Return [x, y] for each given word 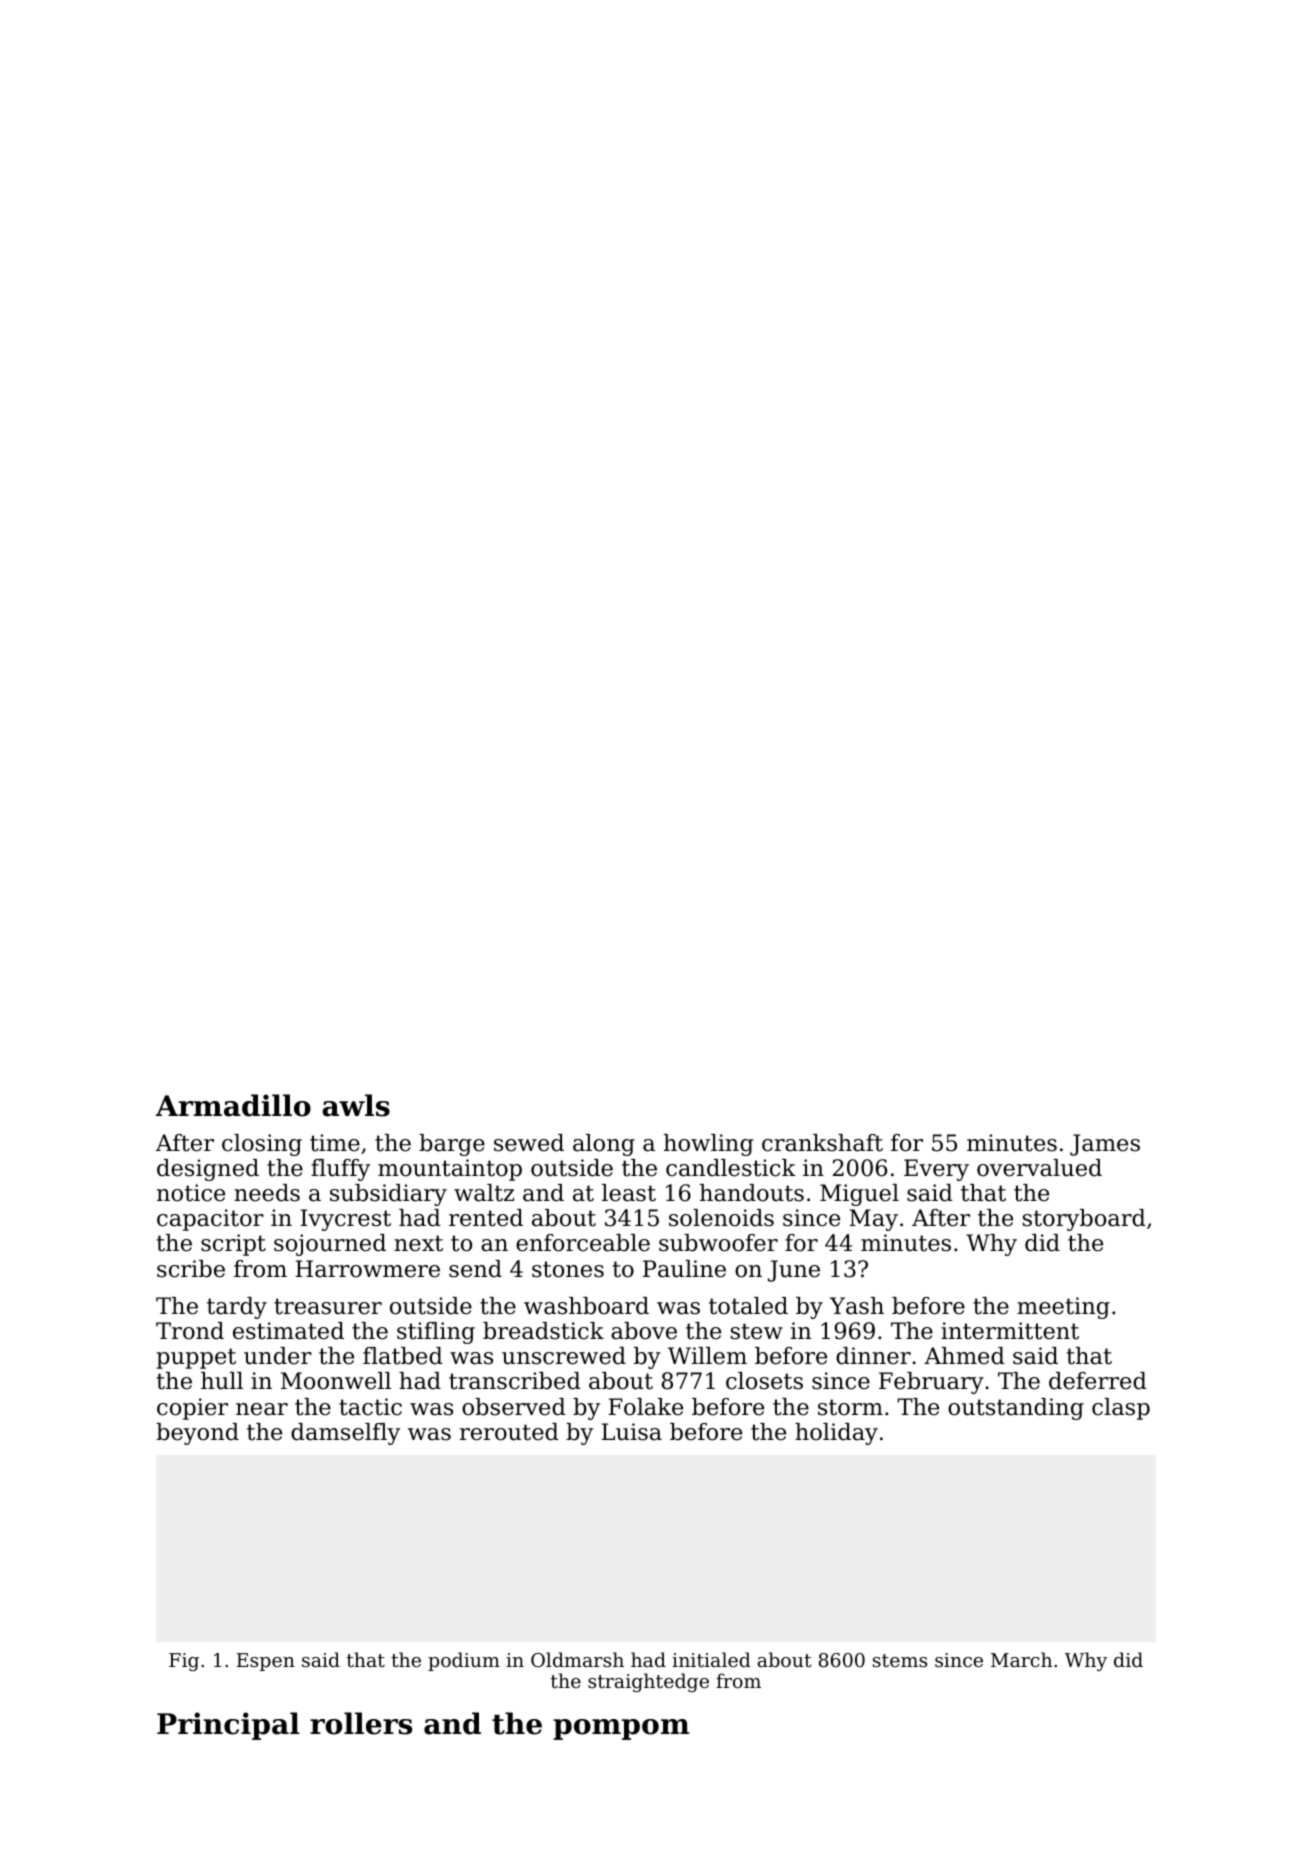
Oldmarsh [577, 1659]
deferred [1098, 1381]
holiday [836, 1434]
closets [764, 1381]
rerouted [509, 1432]
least [629, 1193]
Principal [228, 1726]
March [1021, 1659]
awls [356, 1105]
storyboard [1084, 1220]
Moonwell [336, 1381]
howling [708, 1145]
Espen [266, 1662]
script [233, 1245]
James [1105, 1145]
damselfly [345, 1434]
